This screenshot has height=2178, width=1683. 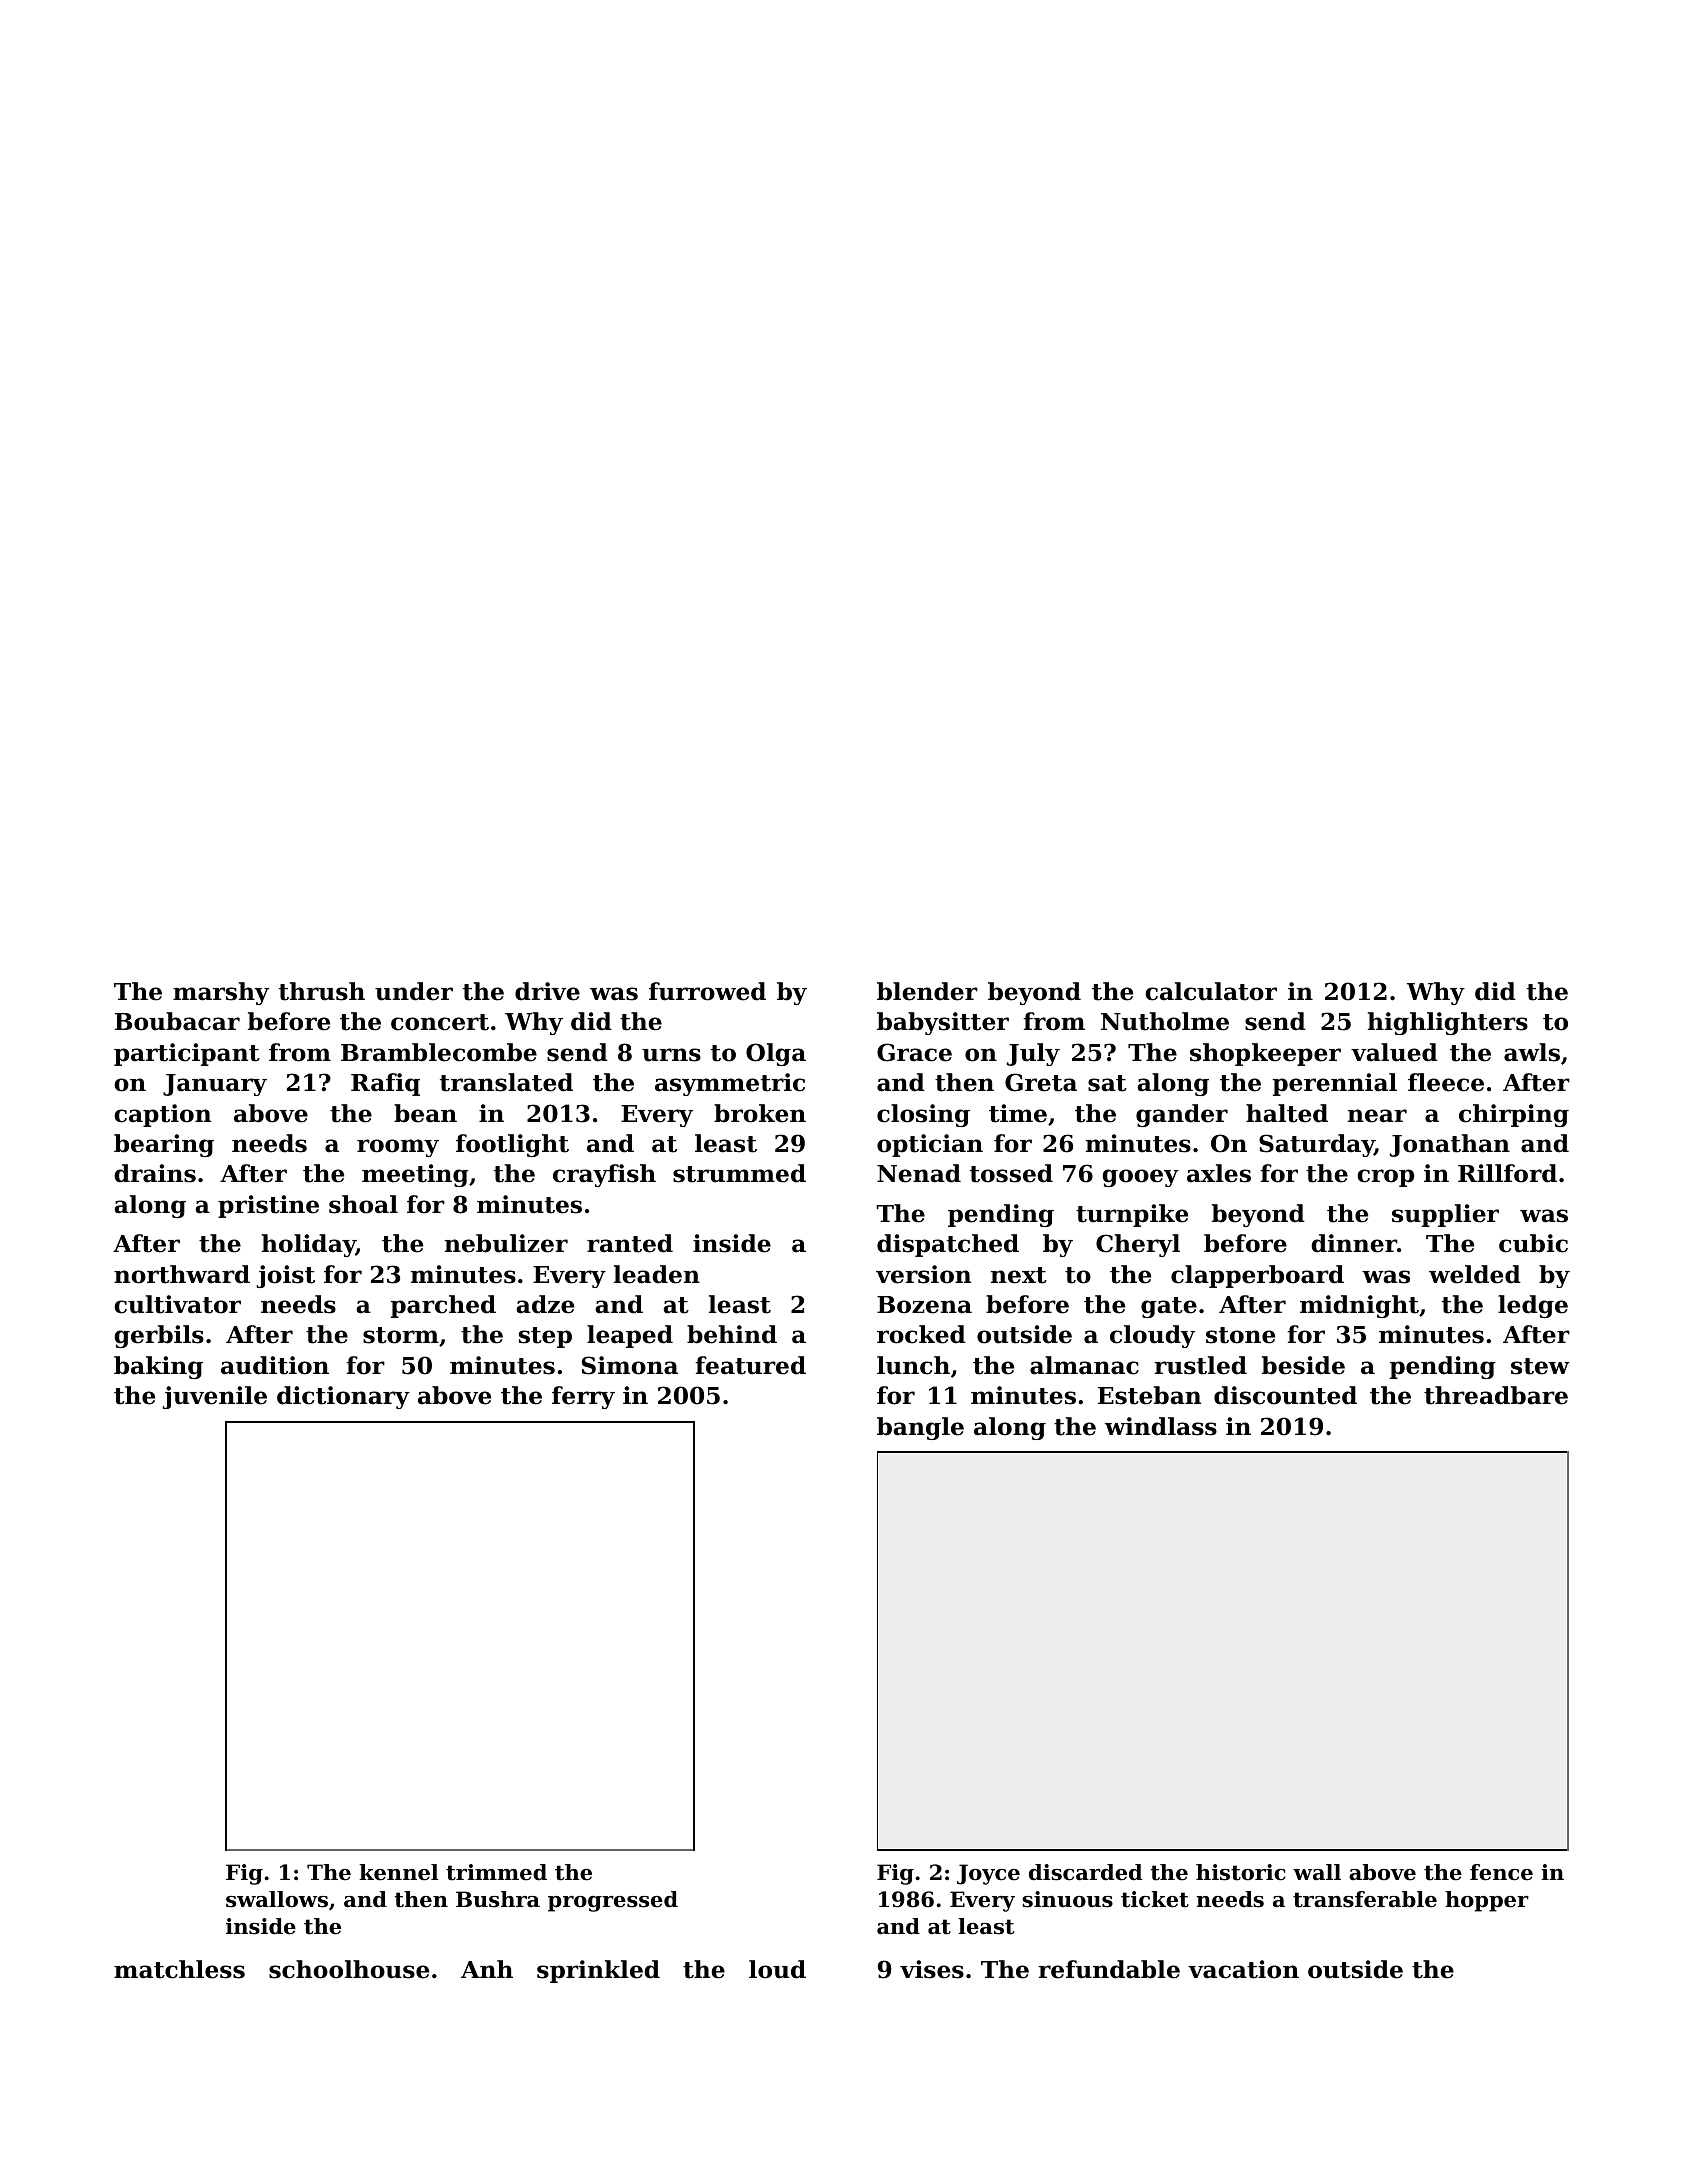 What do you see at coordinates (343, 1397) in the screenshot?
I see `dictionary` at bounding box center [343, 1397].
